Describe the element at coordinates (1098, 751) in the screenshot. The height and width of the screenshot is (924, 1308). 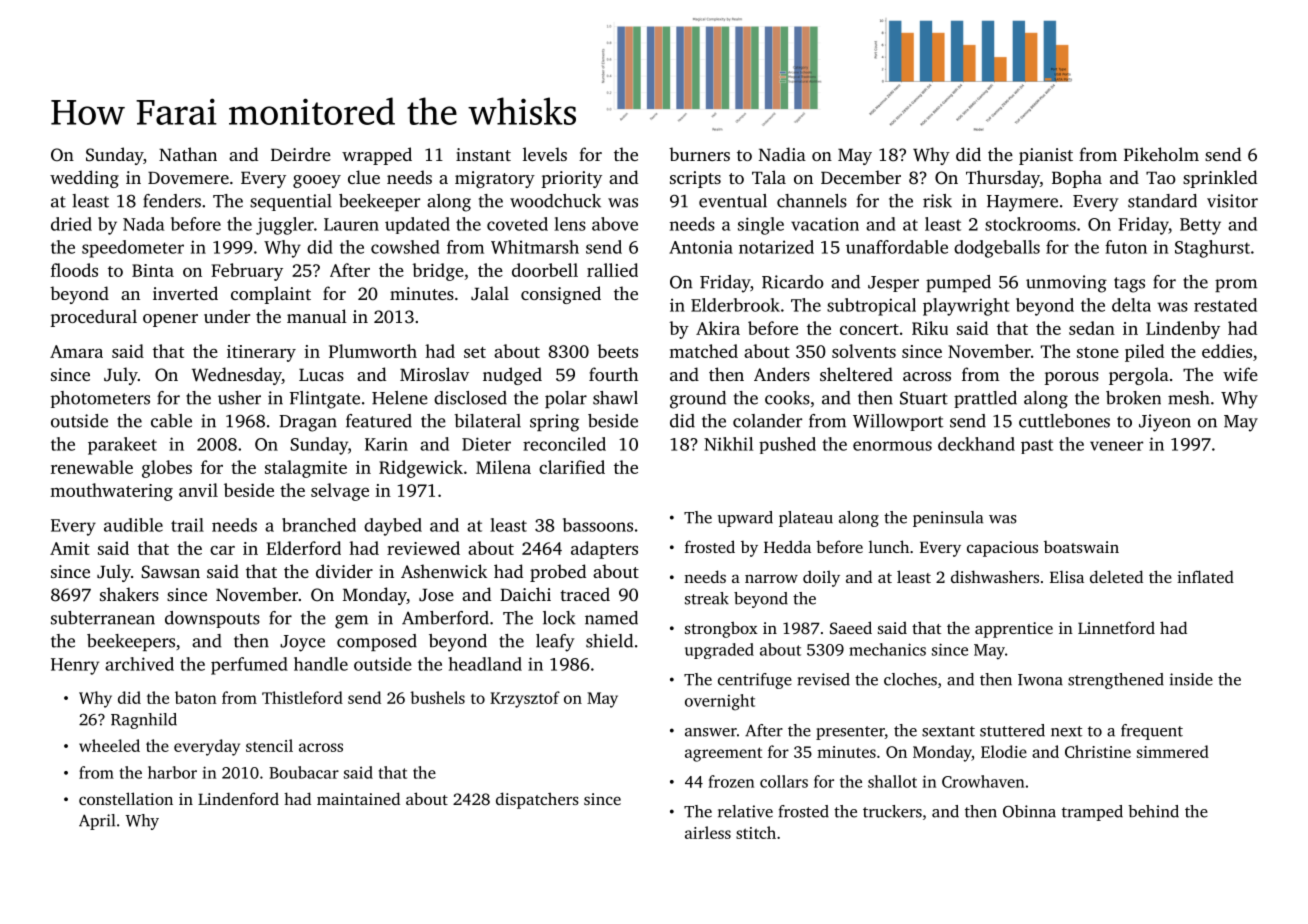
I see `Christine` at that location.
